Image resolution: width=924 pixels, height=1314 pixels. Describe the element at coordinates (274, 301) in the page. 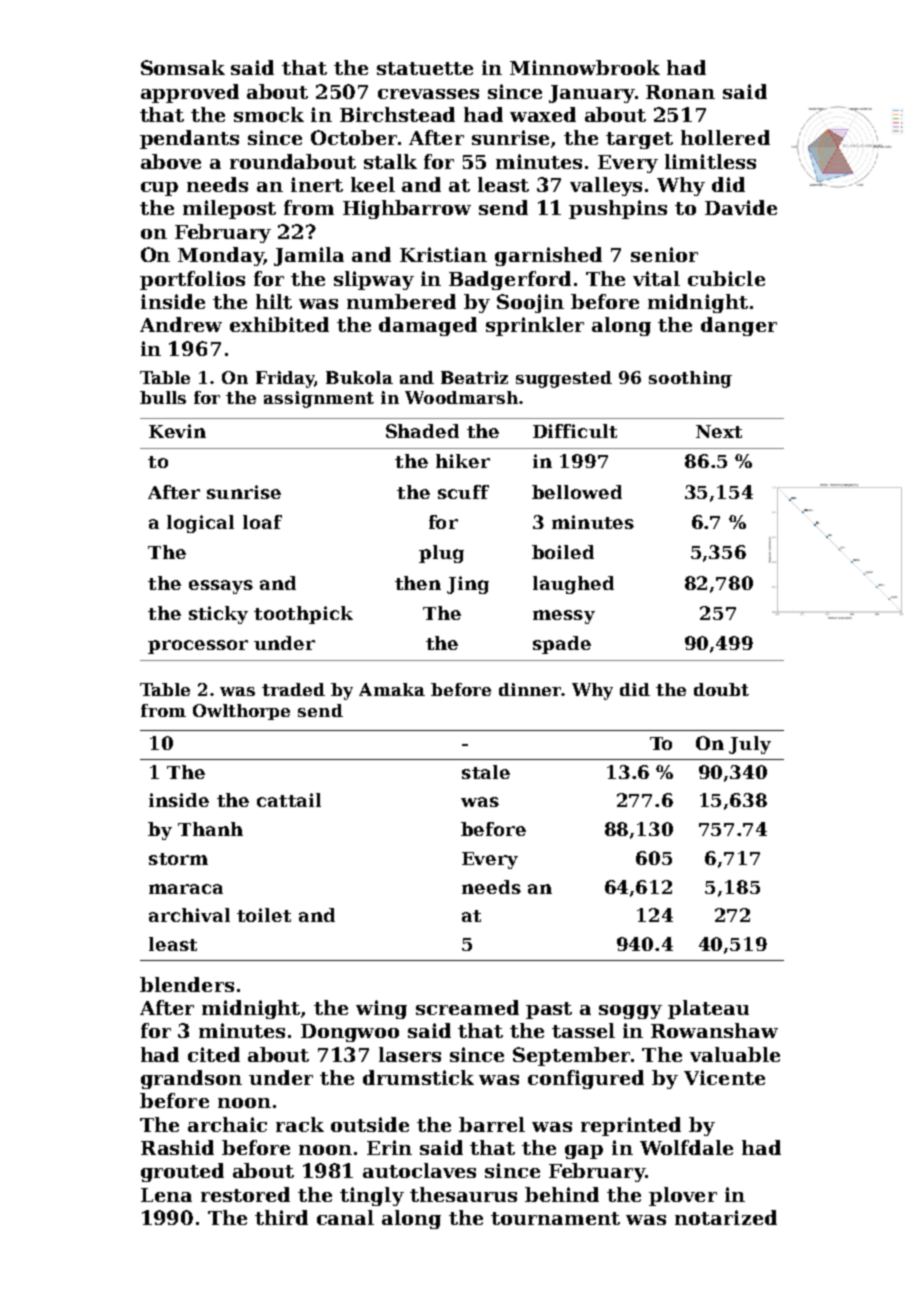

I see `hilt` at that location.
